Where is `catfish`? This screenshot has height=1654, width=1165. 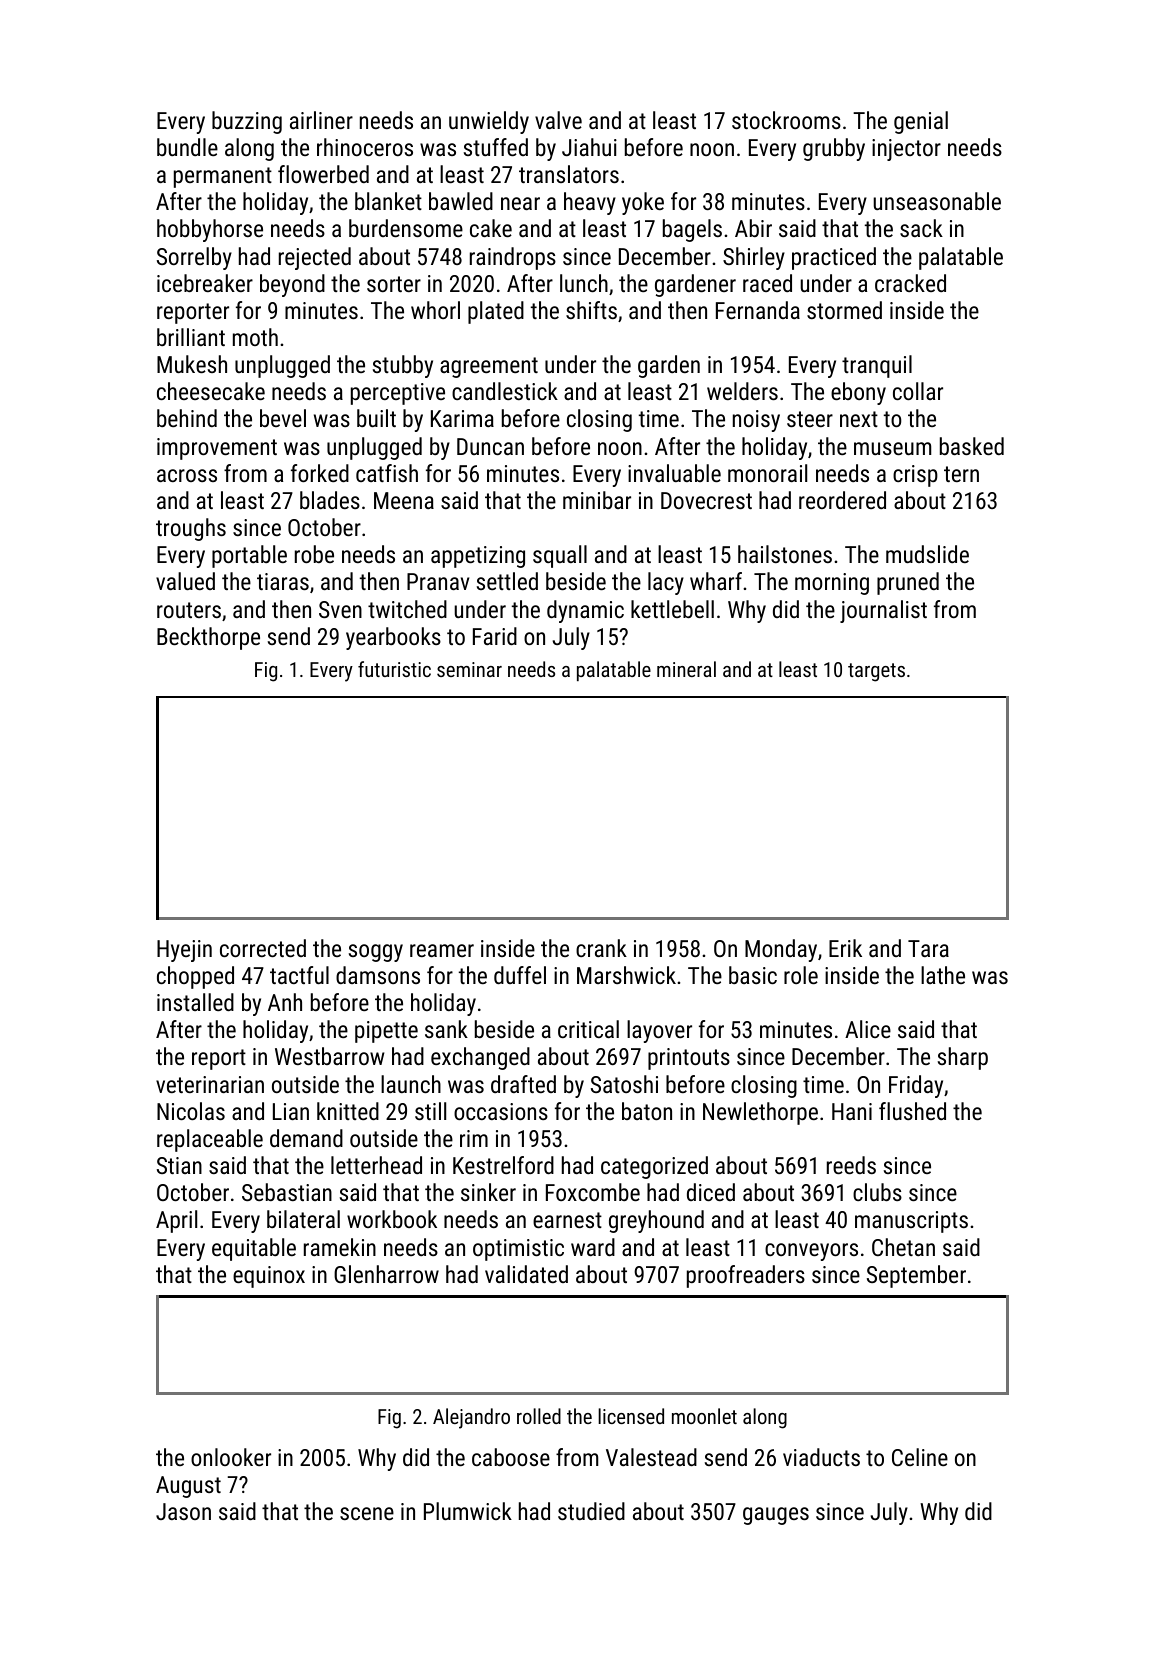 catfish is located at coordinates (387, 473).
